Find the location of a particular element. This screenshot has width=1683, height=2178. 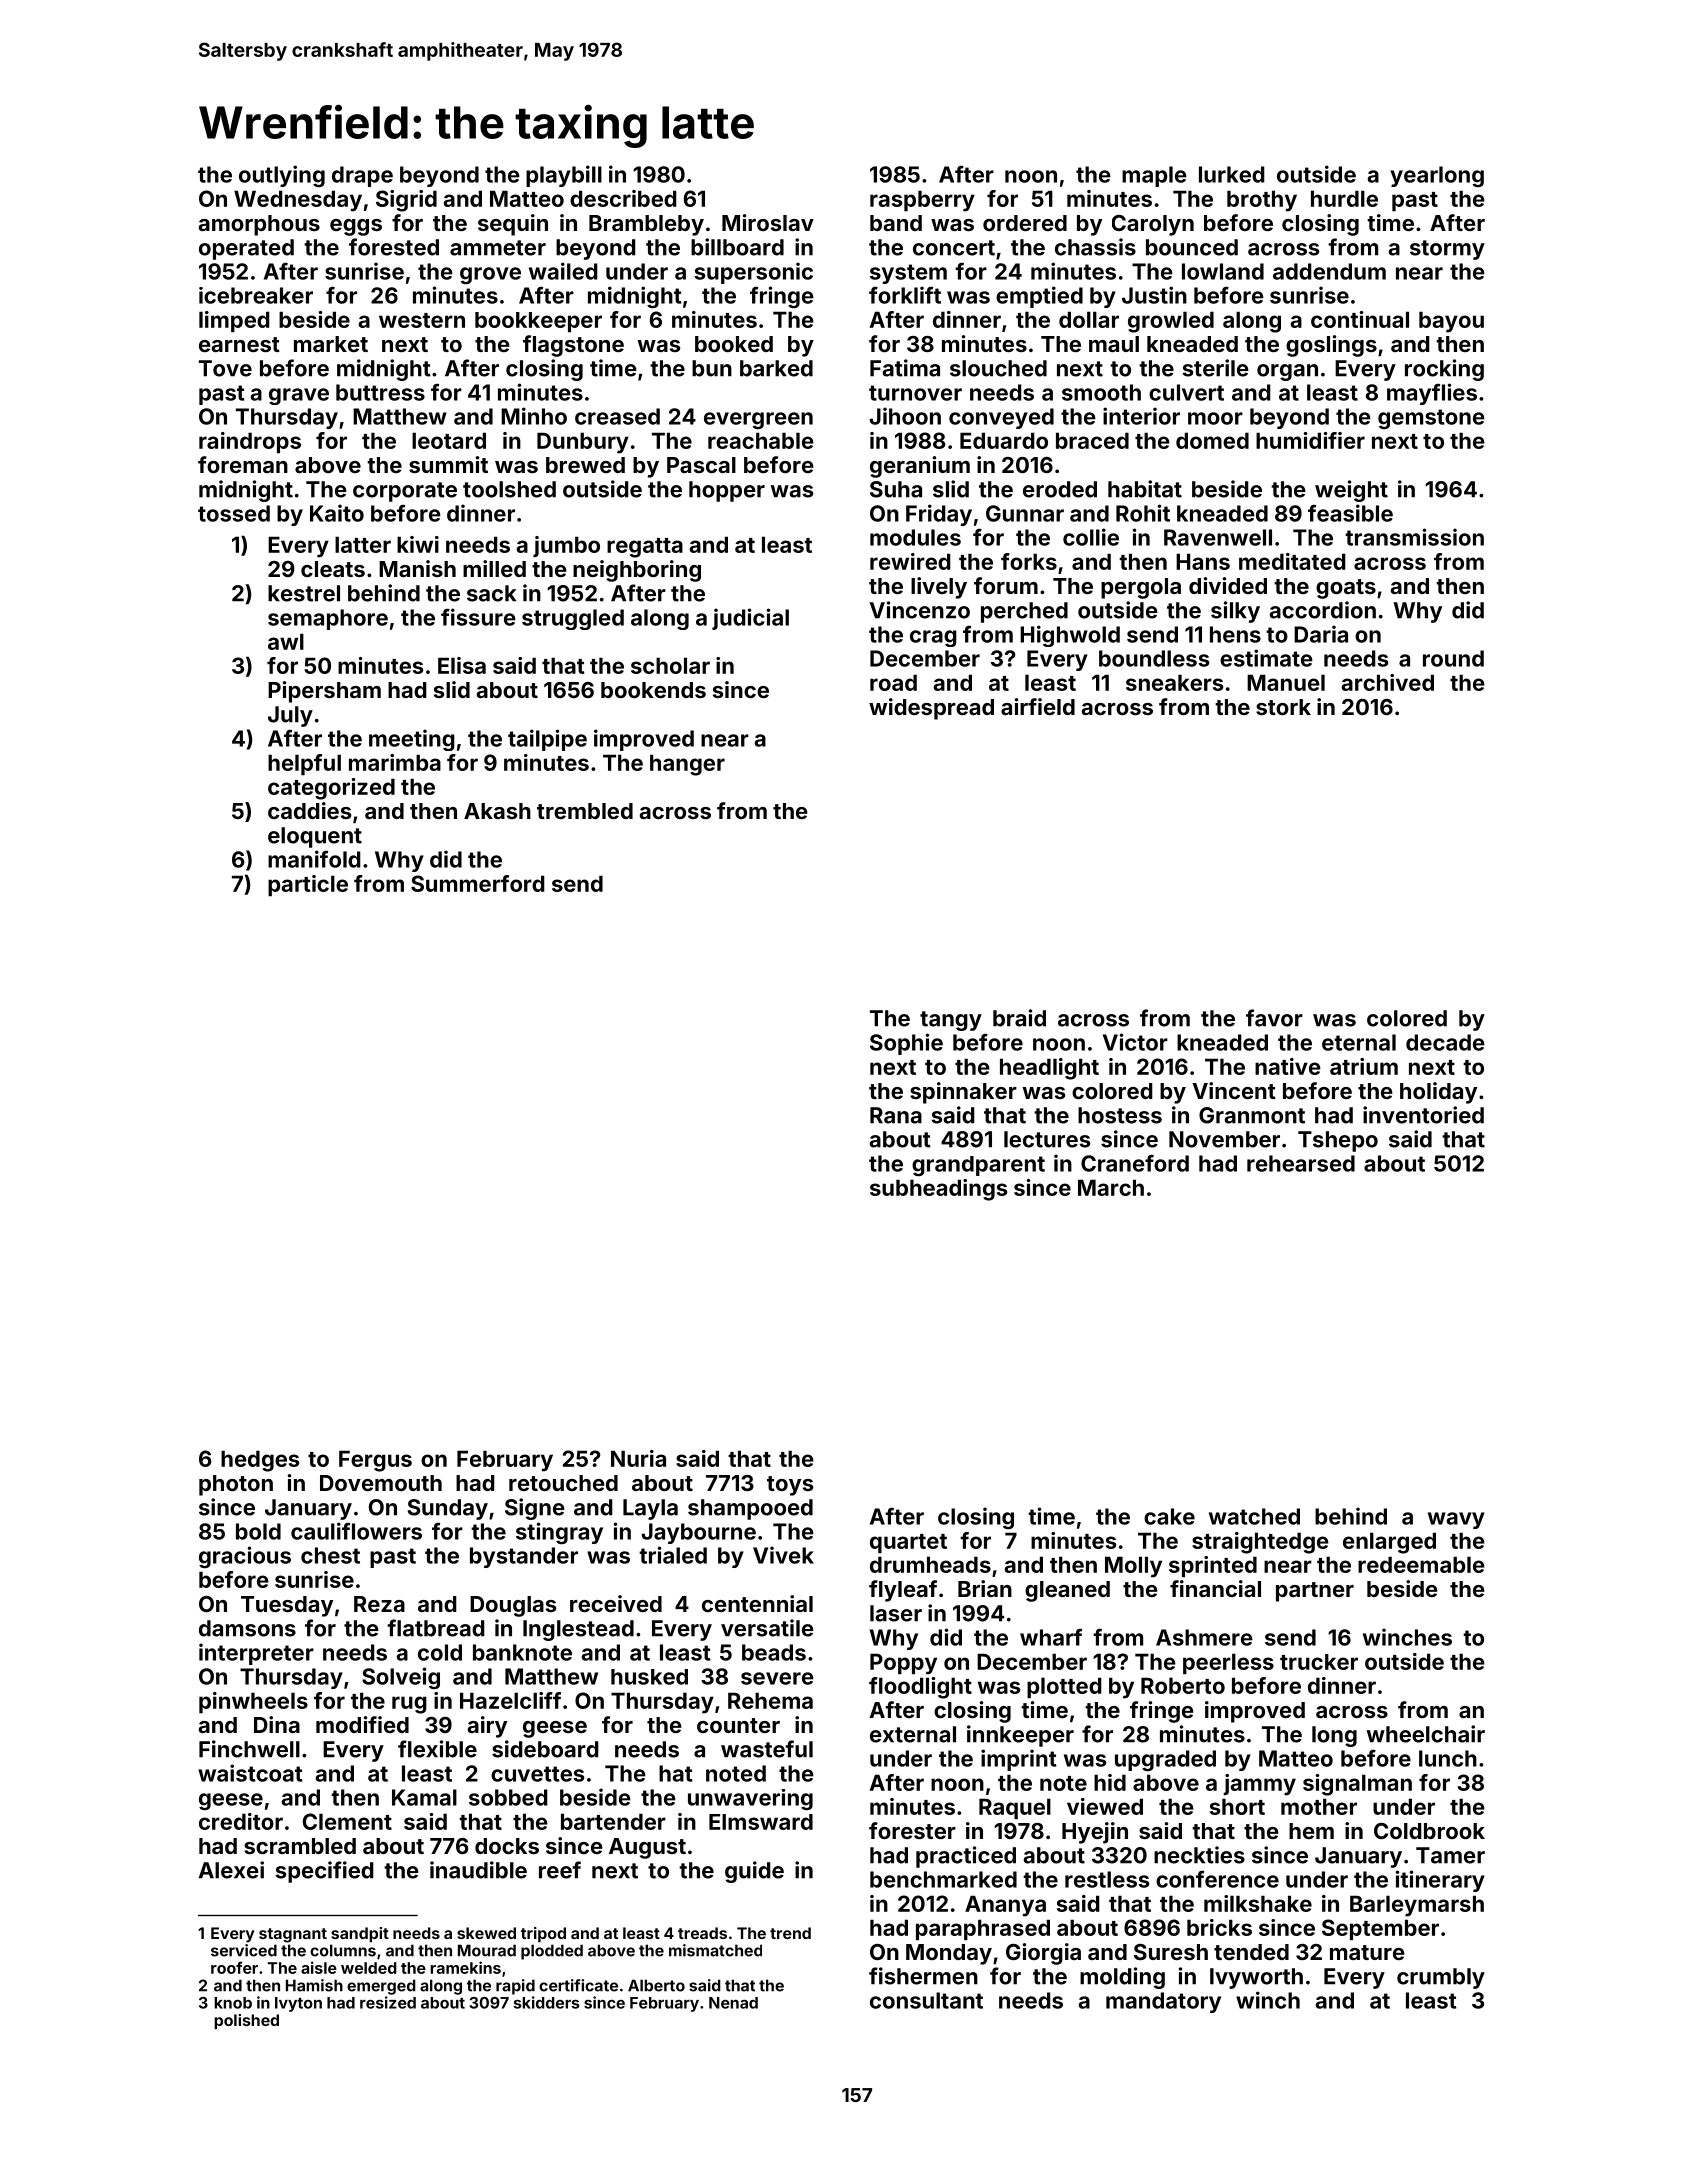

Nenad is located at coordinates (733, 2003).
